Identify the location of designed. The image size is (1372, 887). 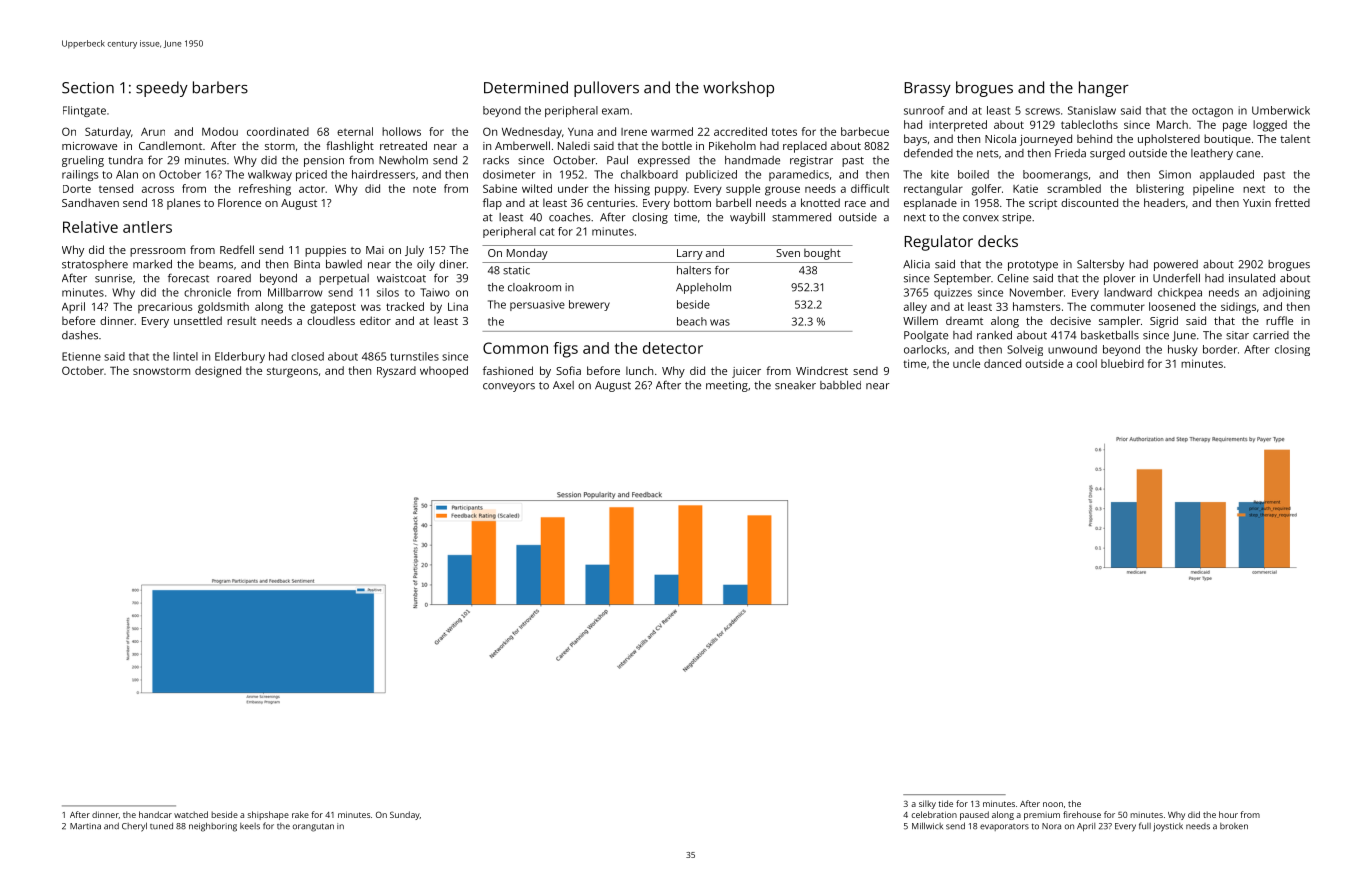
(218, 372).
